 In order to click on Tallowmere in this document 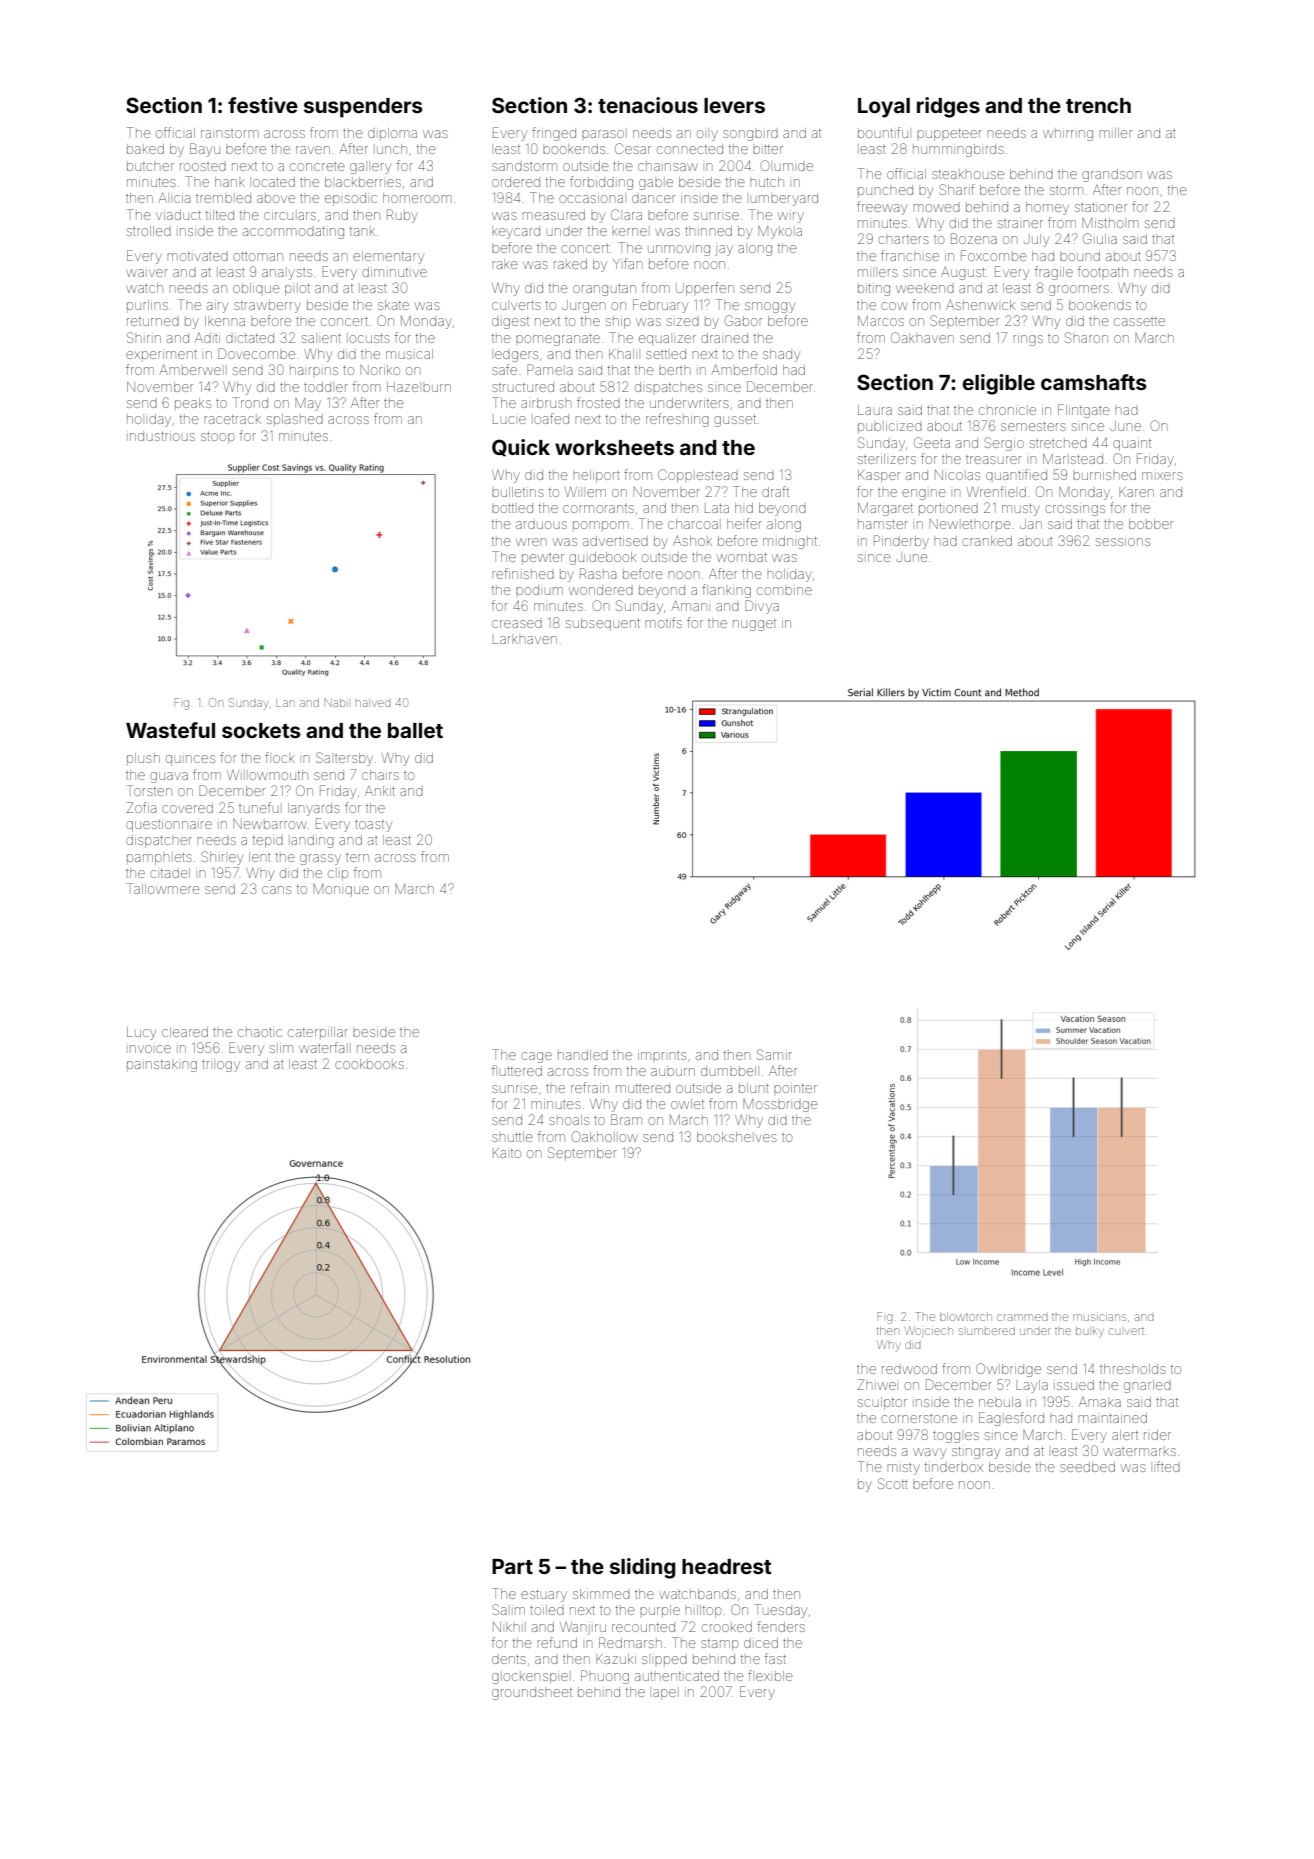, I will do `click(163, 888)`.
